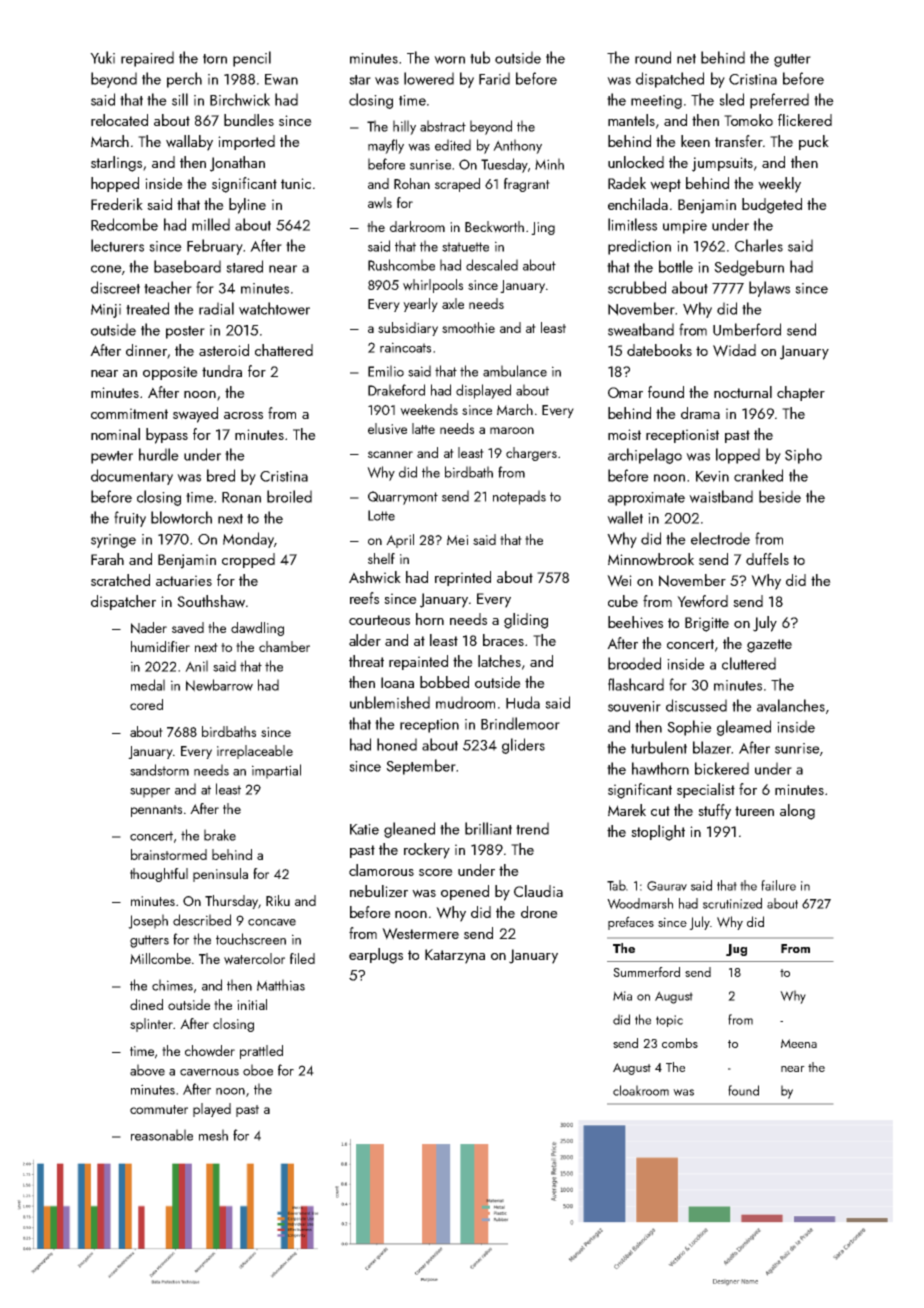 The width and height of the page is (924, 1308). I want to click on round, so click(653, 57).
